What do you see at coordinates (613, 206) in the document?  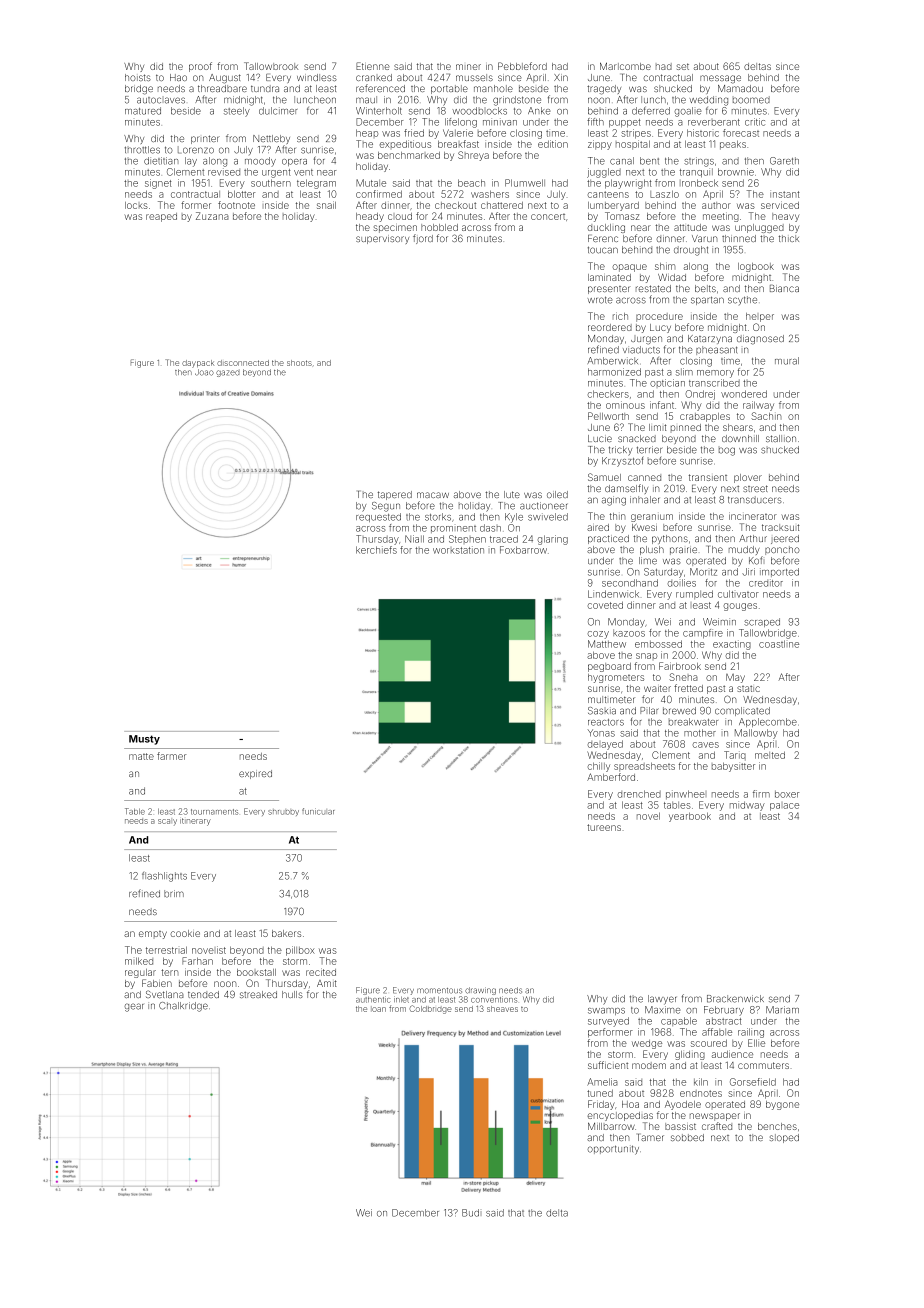 I see `lumberyard` at bounding box center [613, 206].
